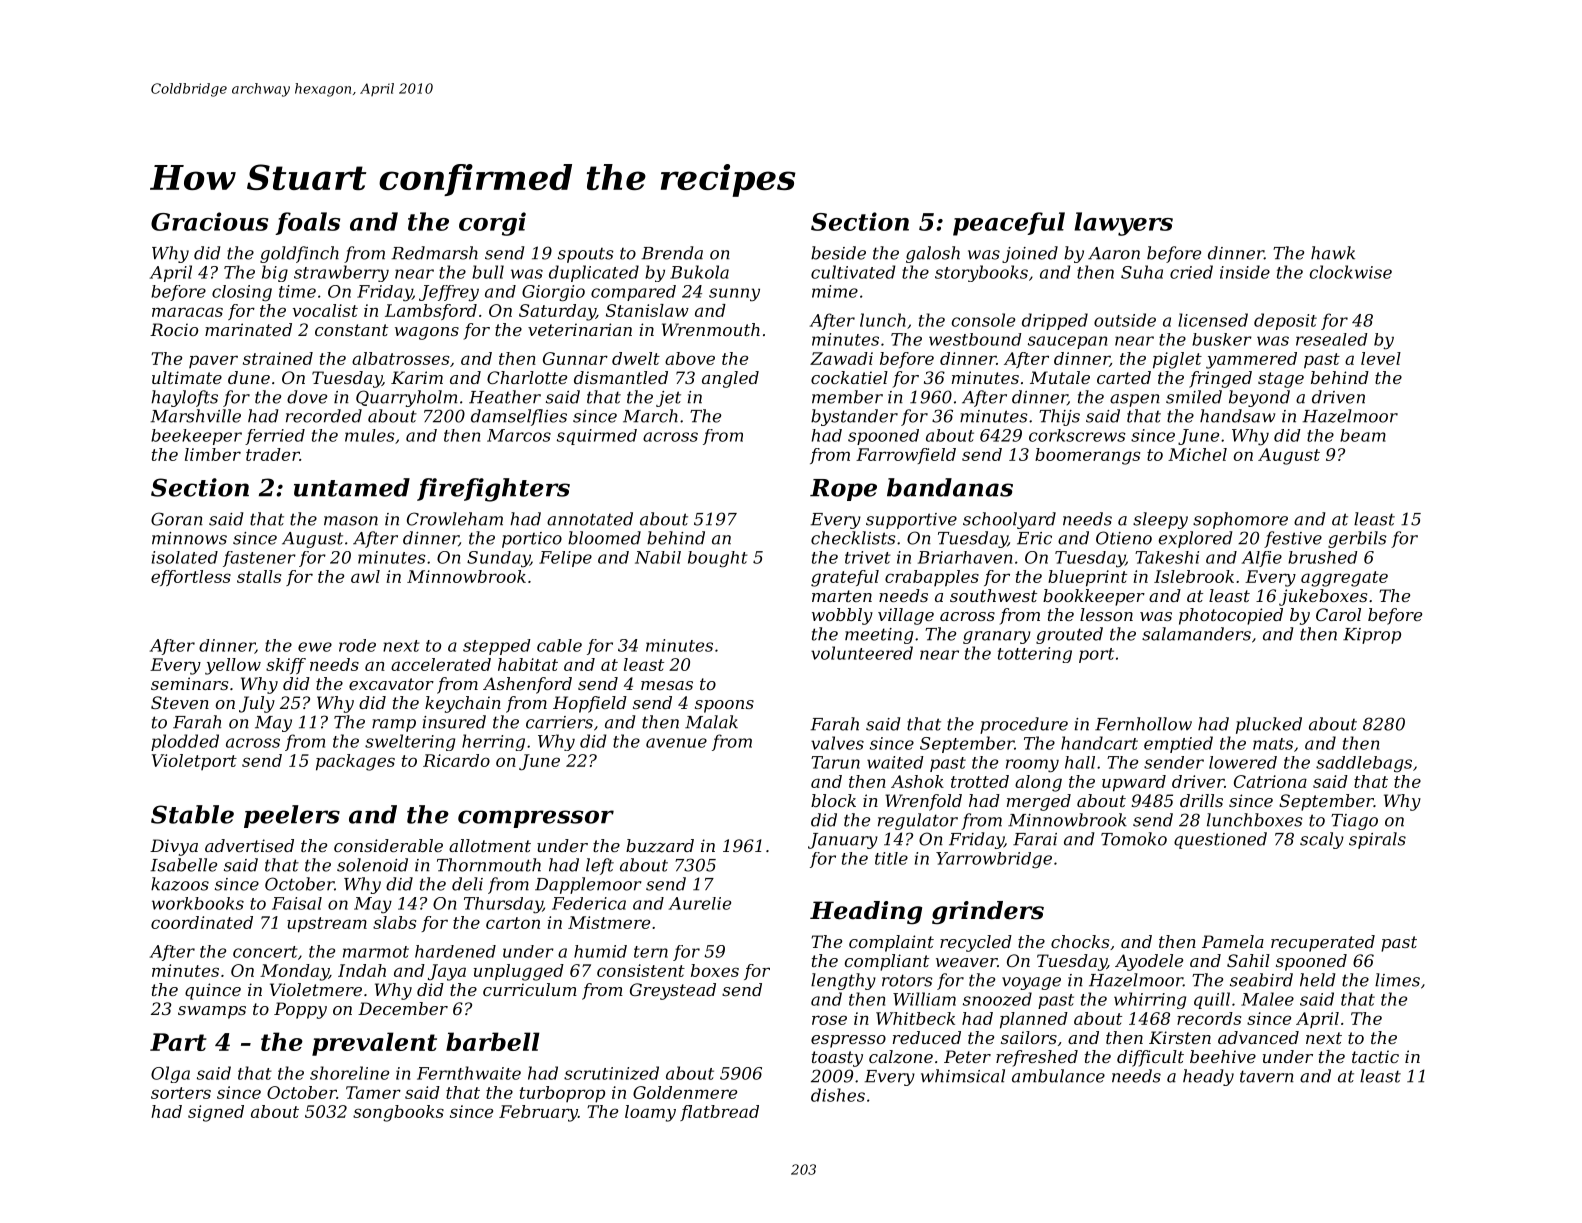  I want to click on corgi, so click(492, 224).
